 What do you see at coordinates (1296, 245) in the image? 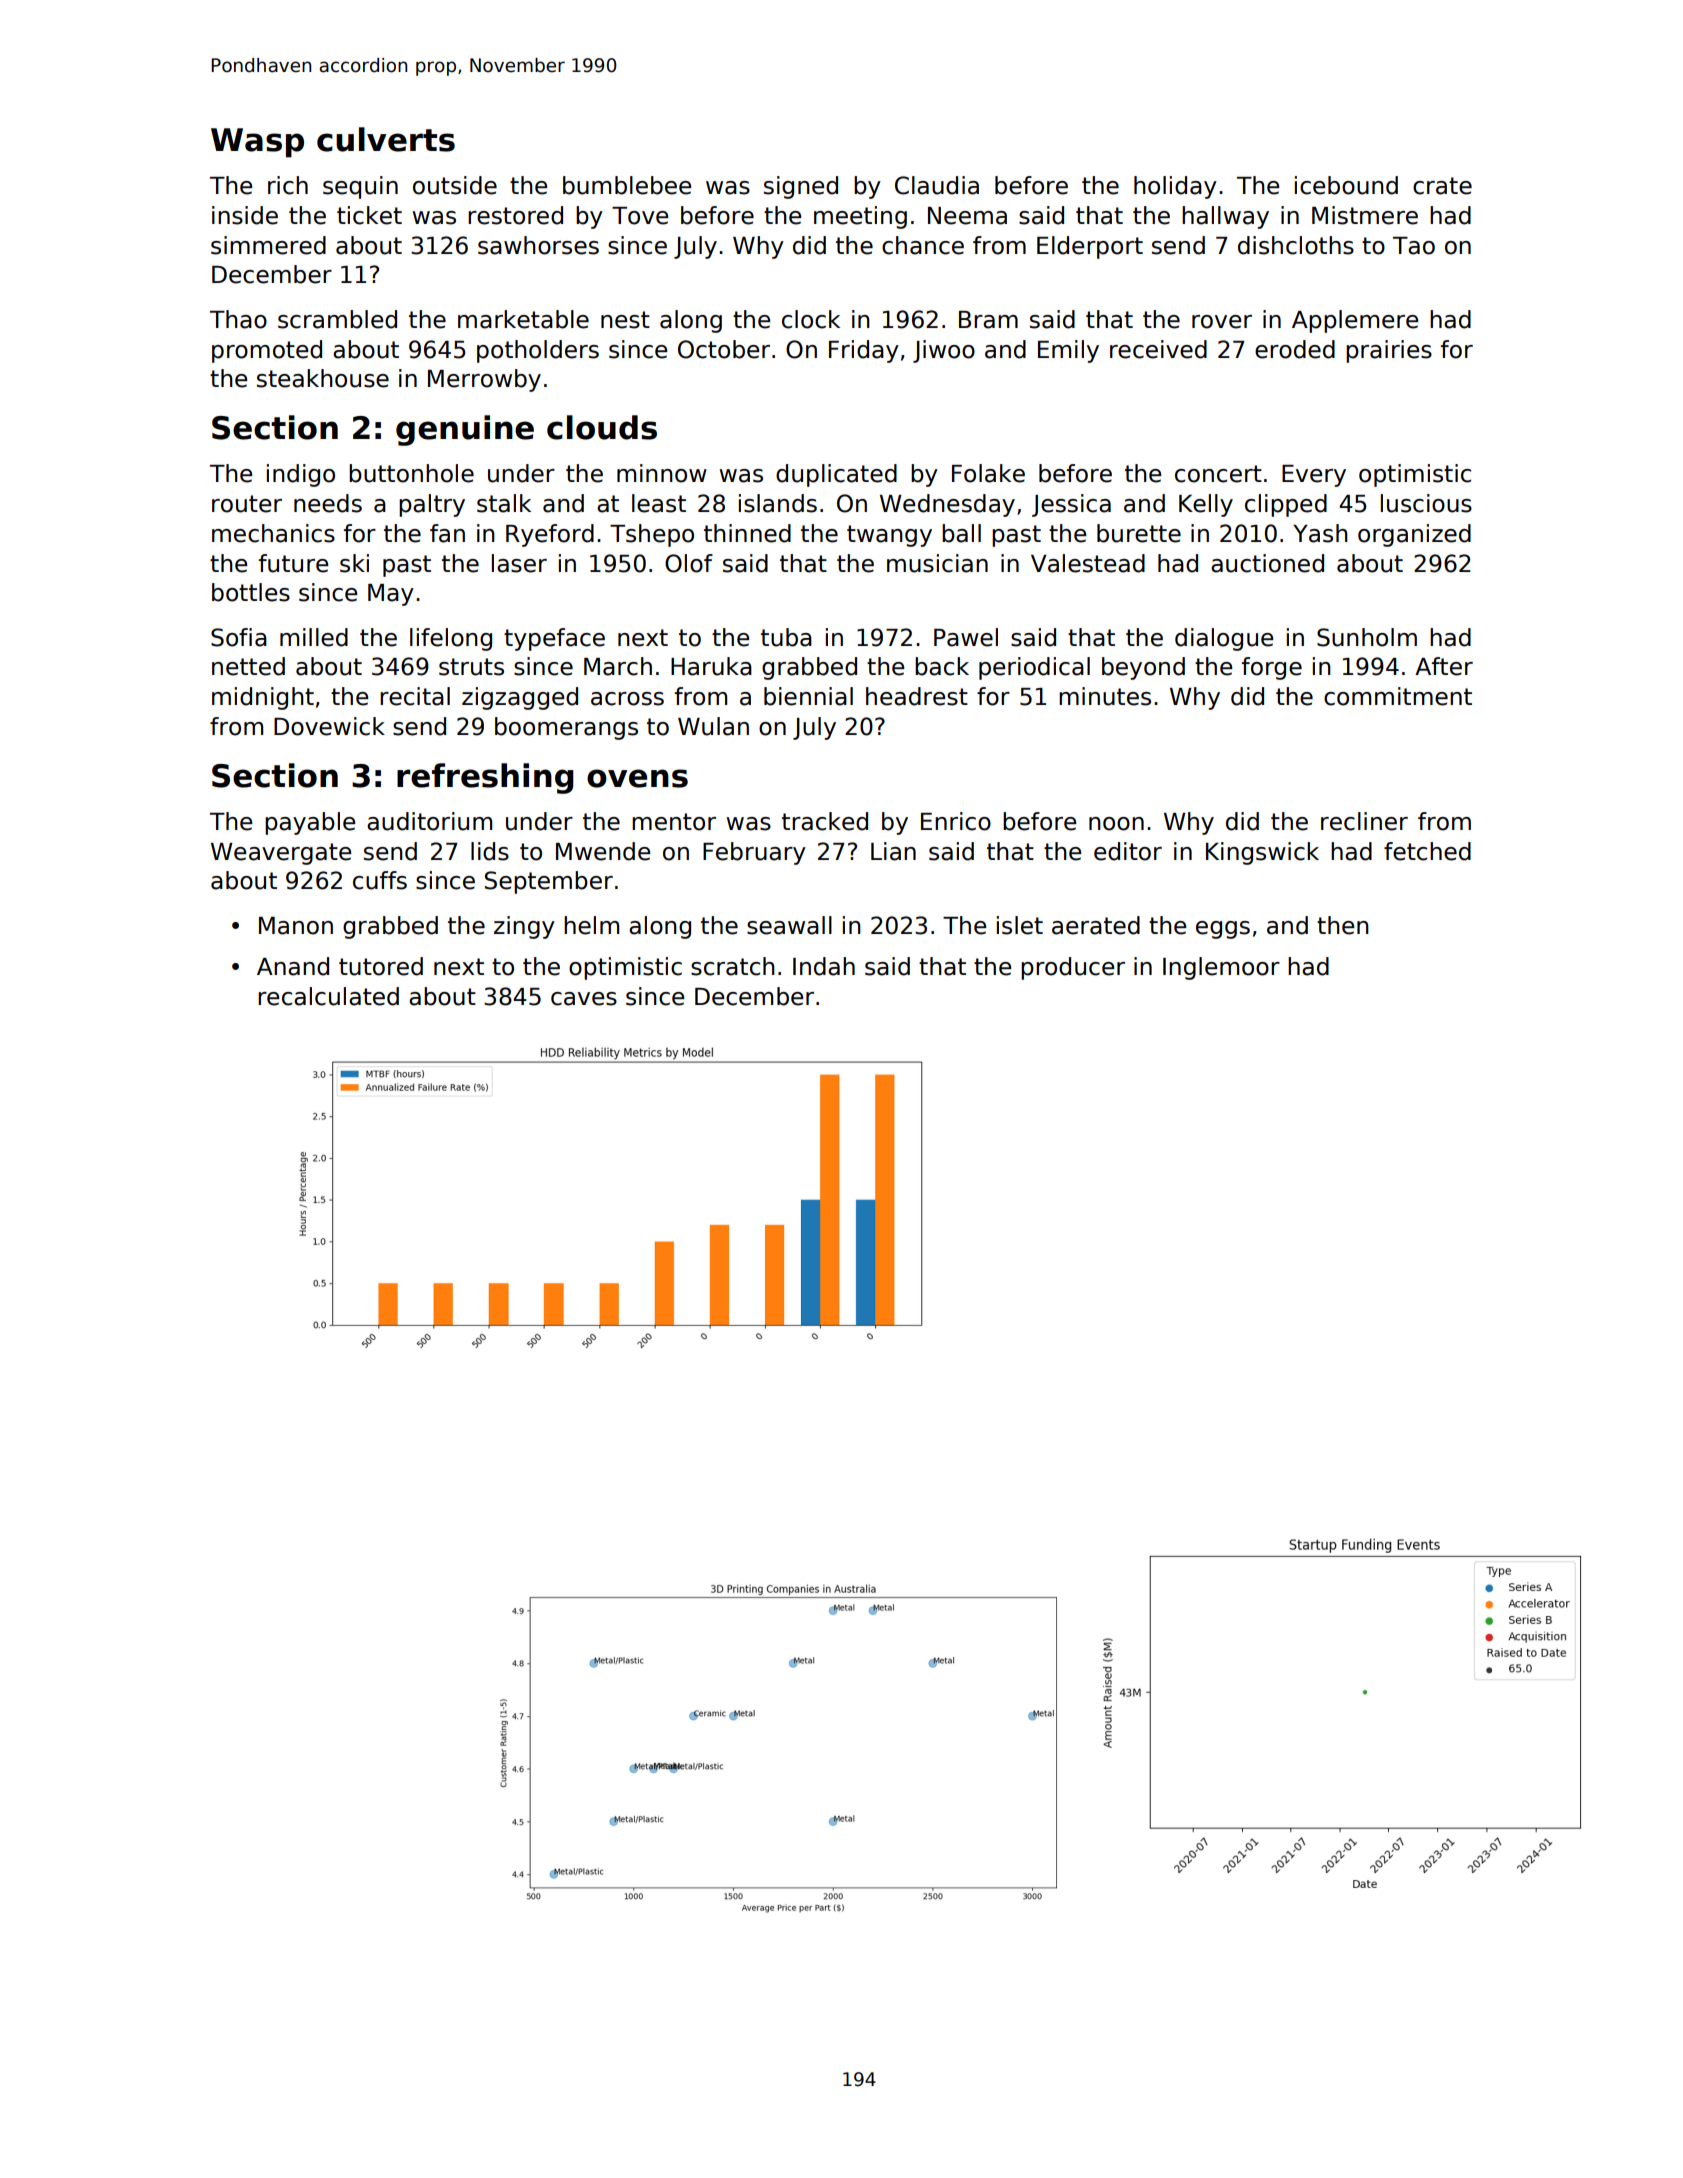
I see `dishcloths` at bounding box center [1296, 245].
